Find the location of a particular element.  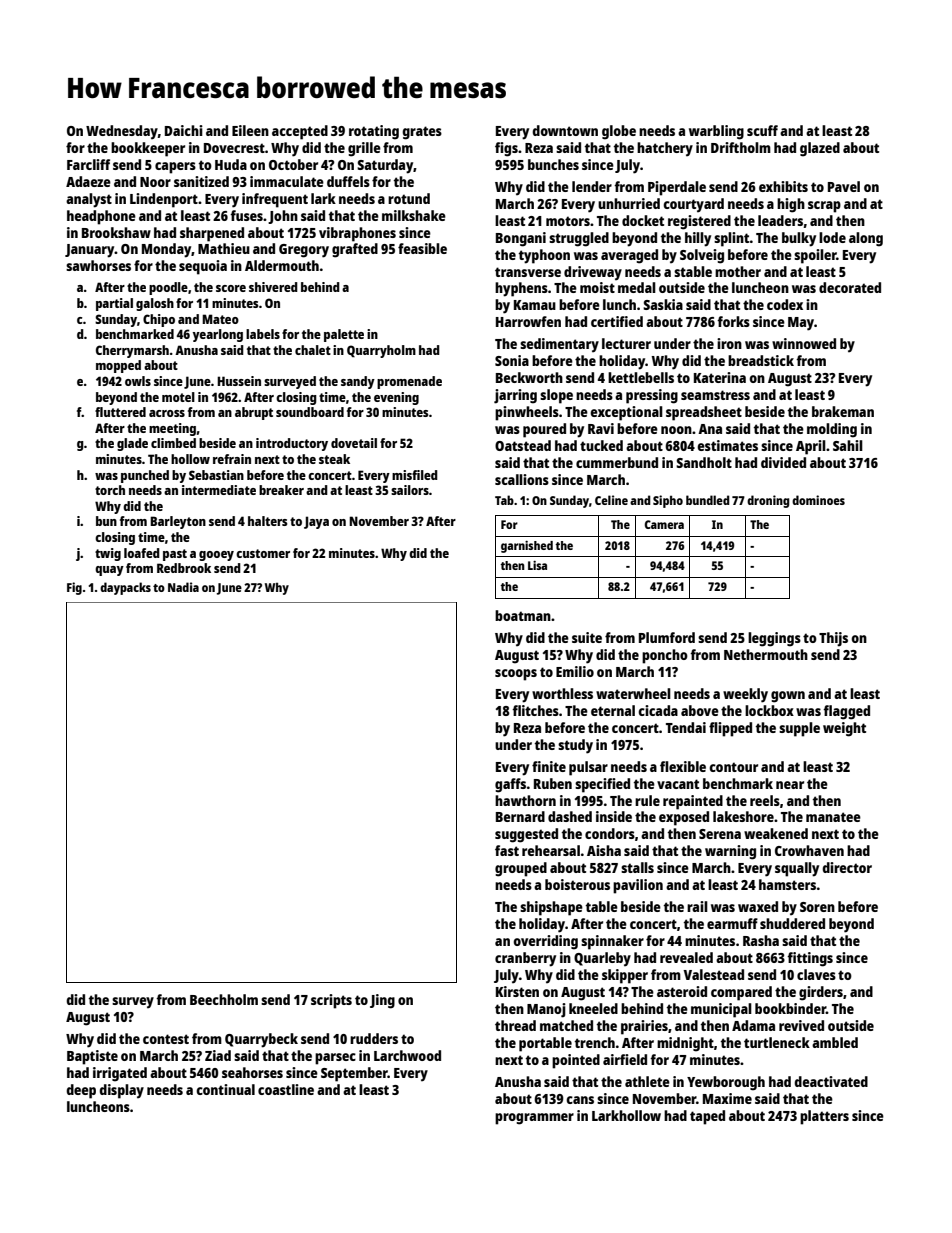

Redbrook is located at coordinates (184, 568).
